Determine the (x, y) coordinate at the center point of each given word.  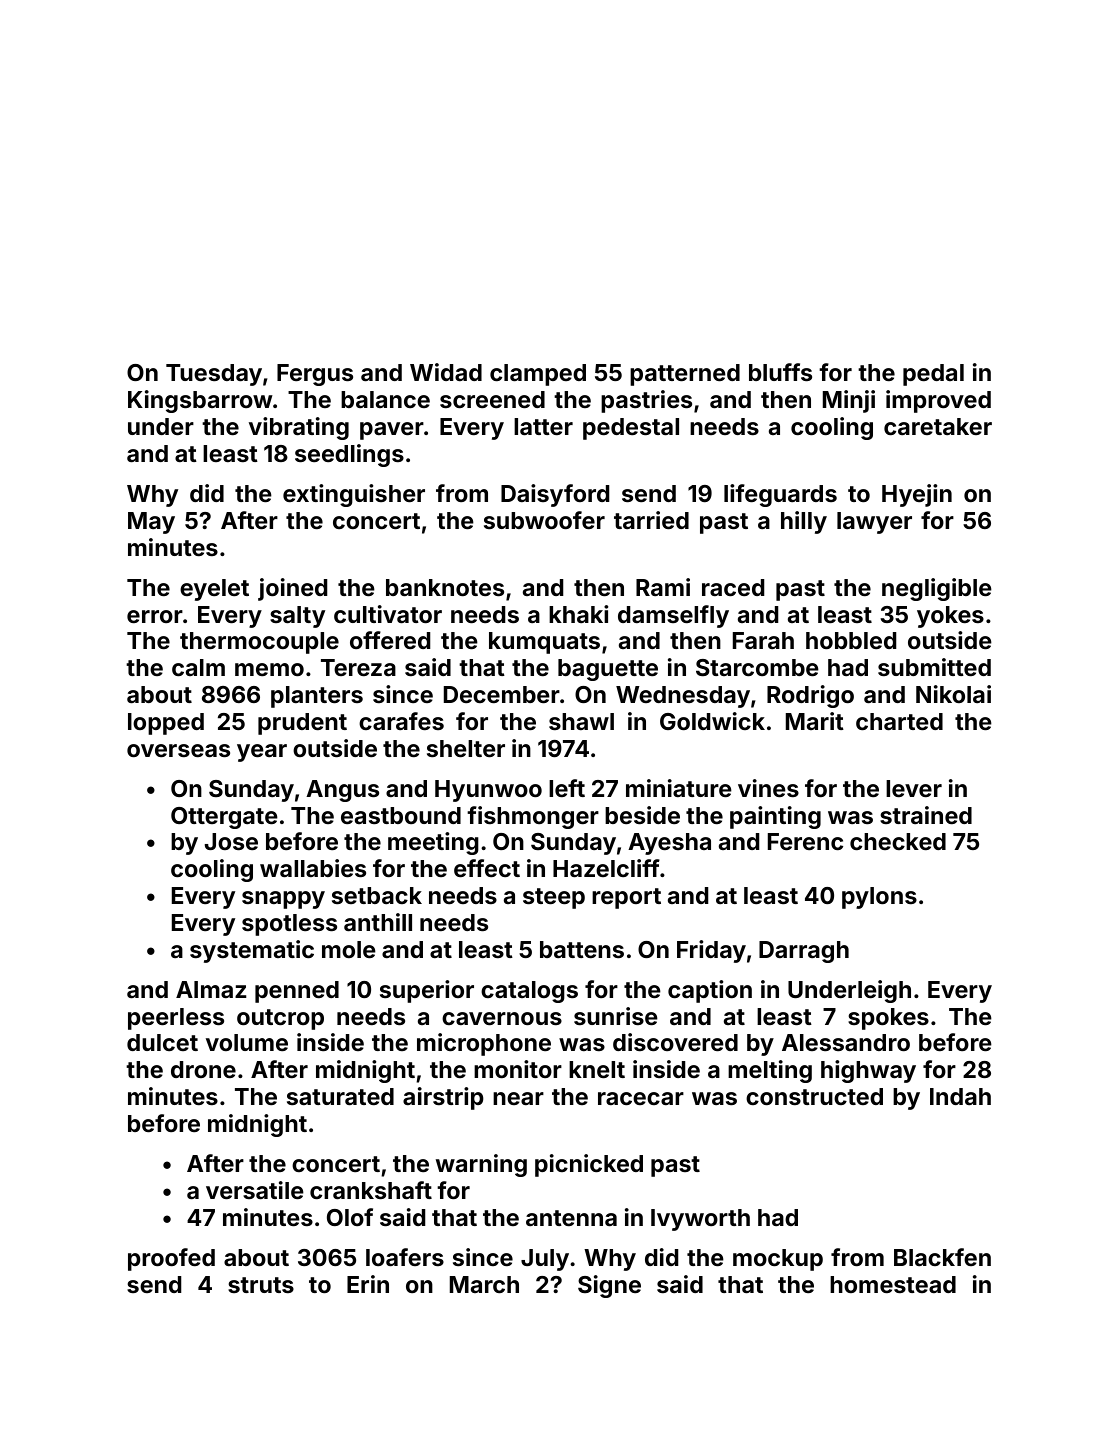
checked (898, 841)
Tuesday (214, 375)
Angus (342, 791)
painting (775, 817)
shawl (581, 721)
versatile (255, 1190)
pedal (933, 375)
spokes (888, 1019)
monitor (518, 1069)
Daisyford (555, 495)
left (567, 788)
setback (377, 895)
